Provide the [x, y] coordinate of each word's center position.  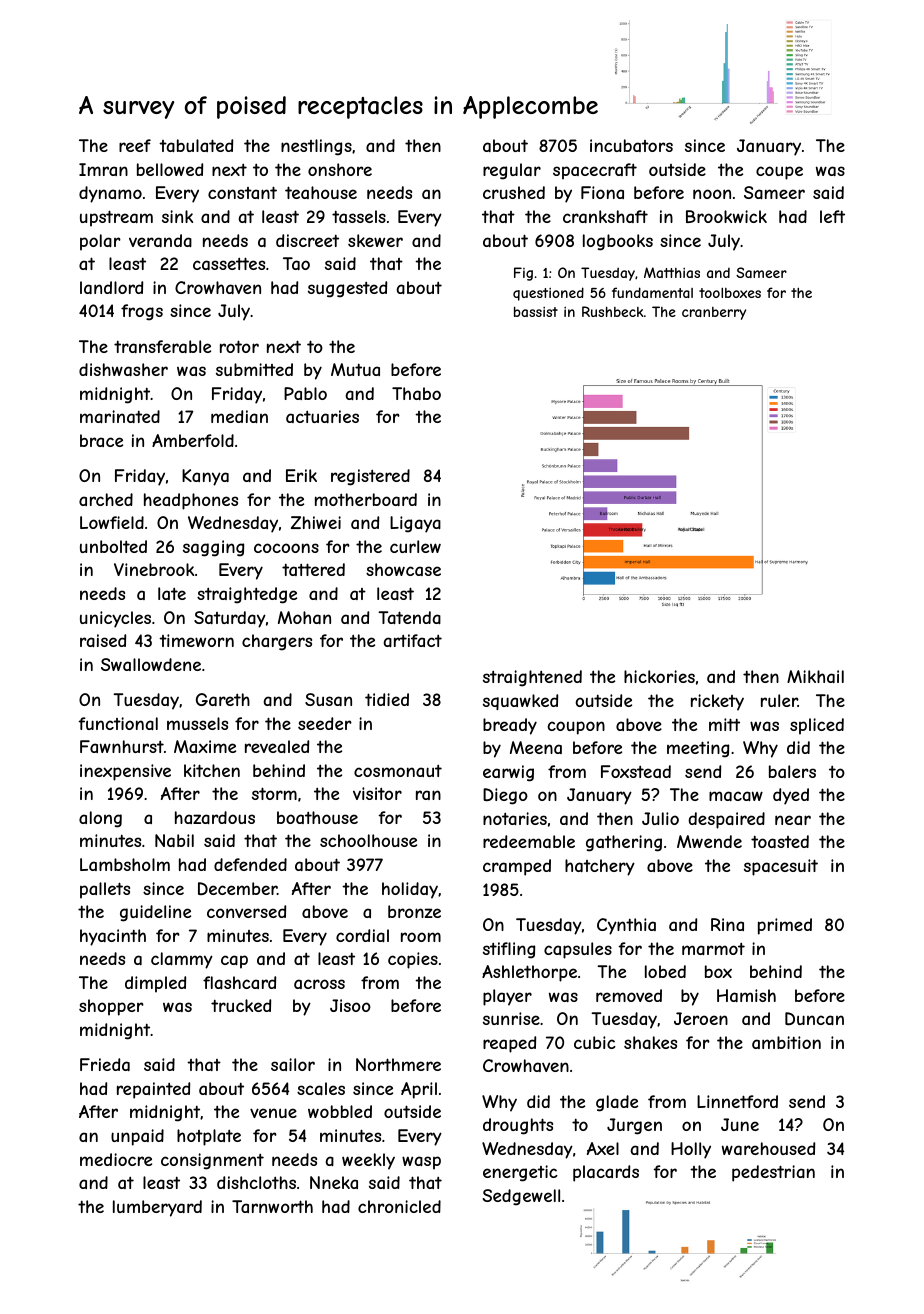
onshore [340, 169]
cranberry [714, 313]
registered [370, 477]
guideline [155, 913]
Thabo [416, 393]
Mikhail [815, 676]
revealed [277, 746]
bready [510, 726]
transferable [162, 346]
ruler [779, 700]
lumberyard [157, 1208]
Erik [301, 475]
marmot [713, 949]
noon [712, 194]
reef [135, 145]
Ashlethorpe [529, 973]
